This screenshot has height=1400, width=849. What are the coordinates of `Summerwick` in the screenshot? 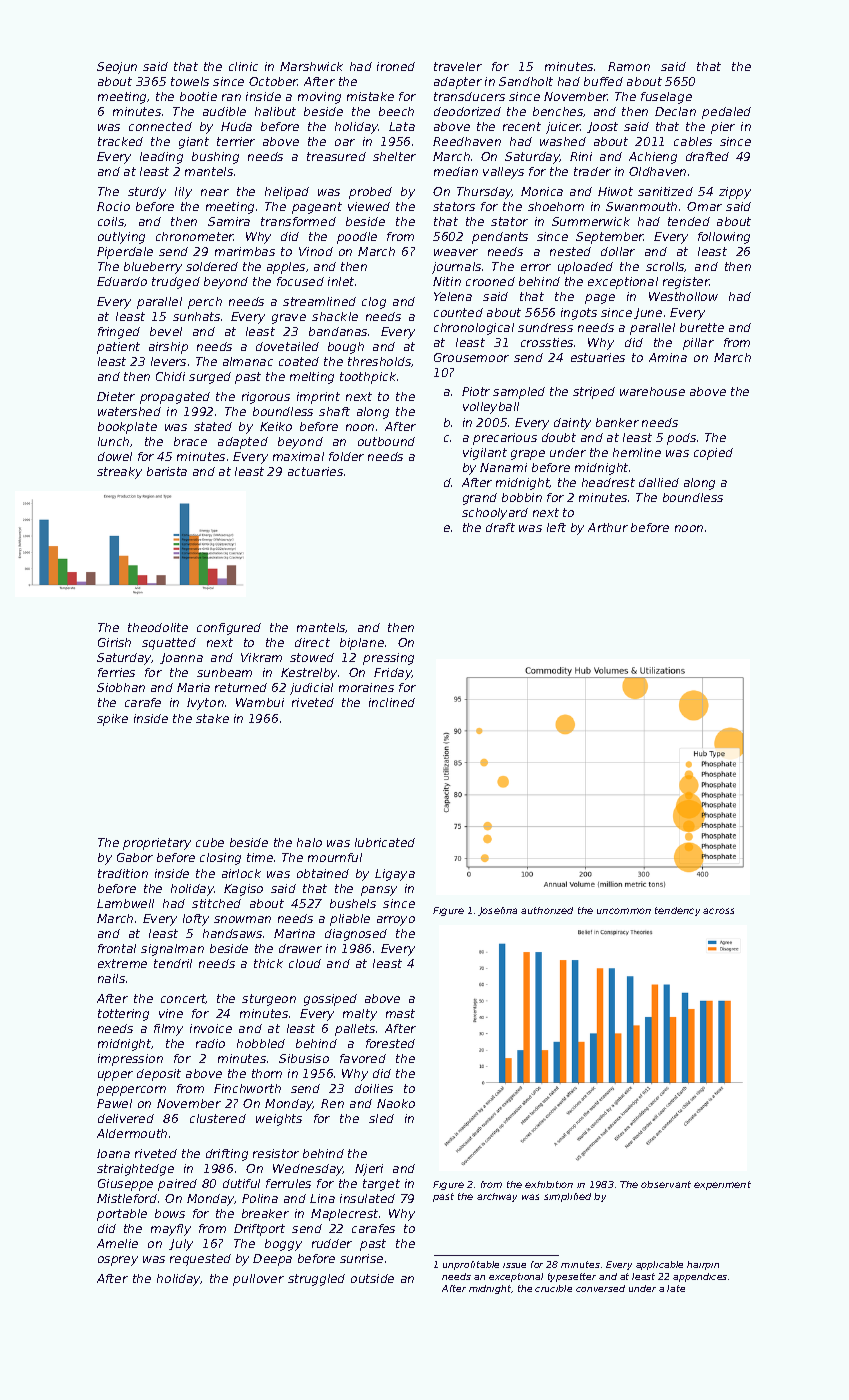 It's located at (591, 221).
